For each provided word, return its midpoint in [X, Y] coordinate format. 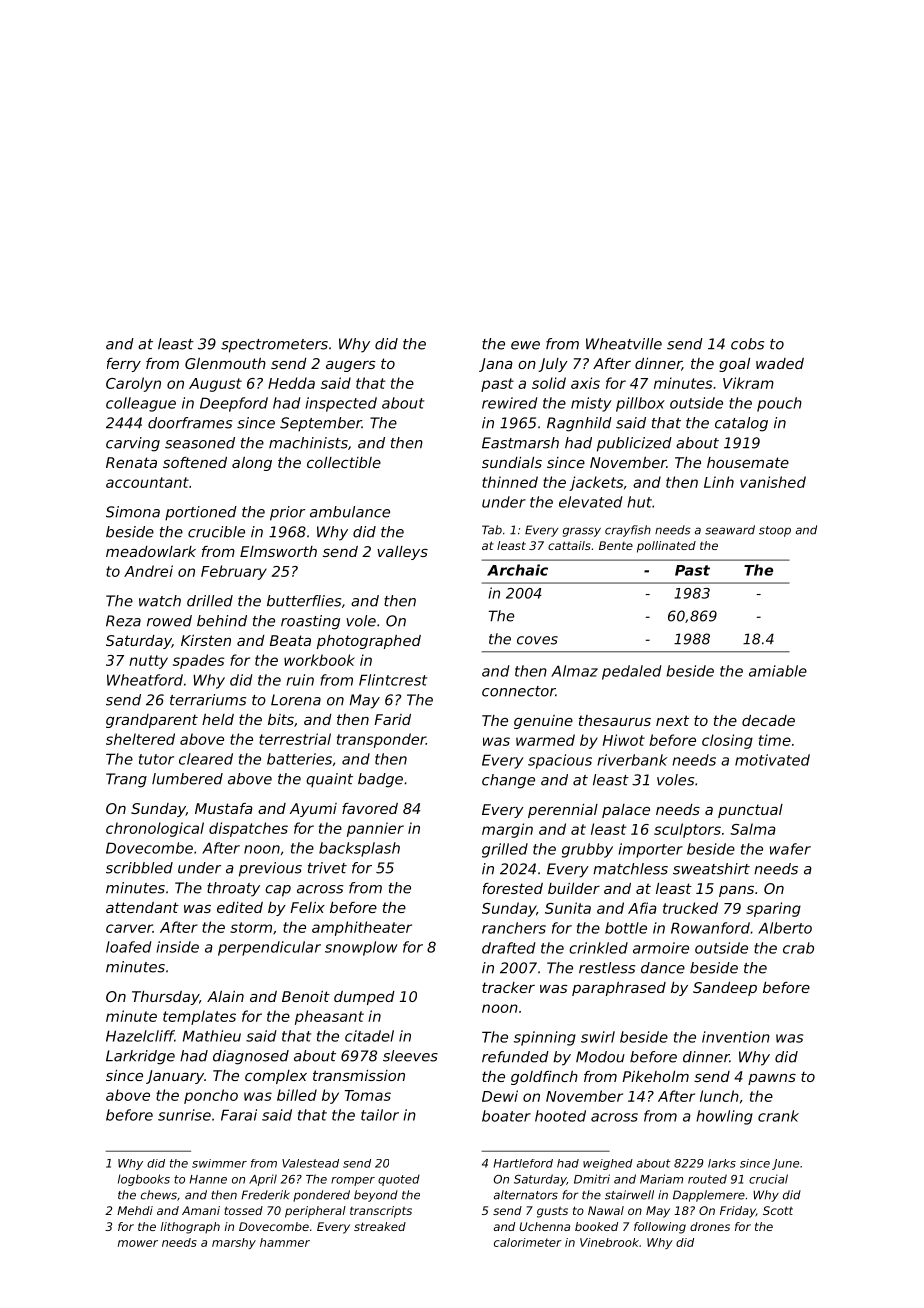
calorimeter [528, 1242]
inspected [341, 404]
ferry [124, 365]
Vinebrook [609, 1242]
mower [138, 1243]
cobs [747, 344]
